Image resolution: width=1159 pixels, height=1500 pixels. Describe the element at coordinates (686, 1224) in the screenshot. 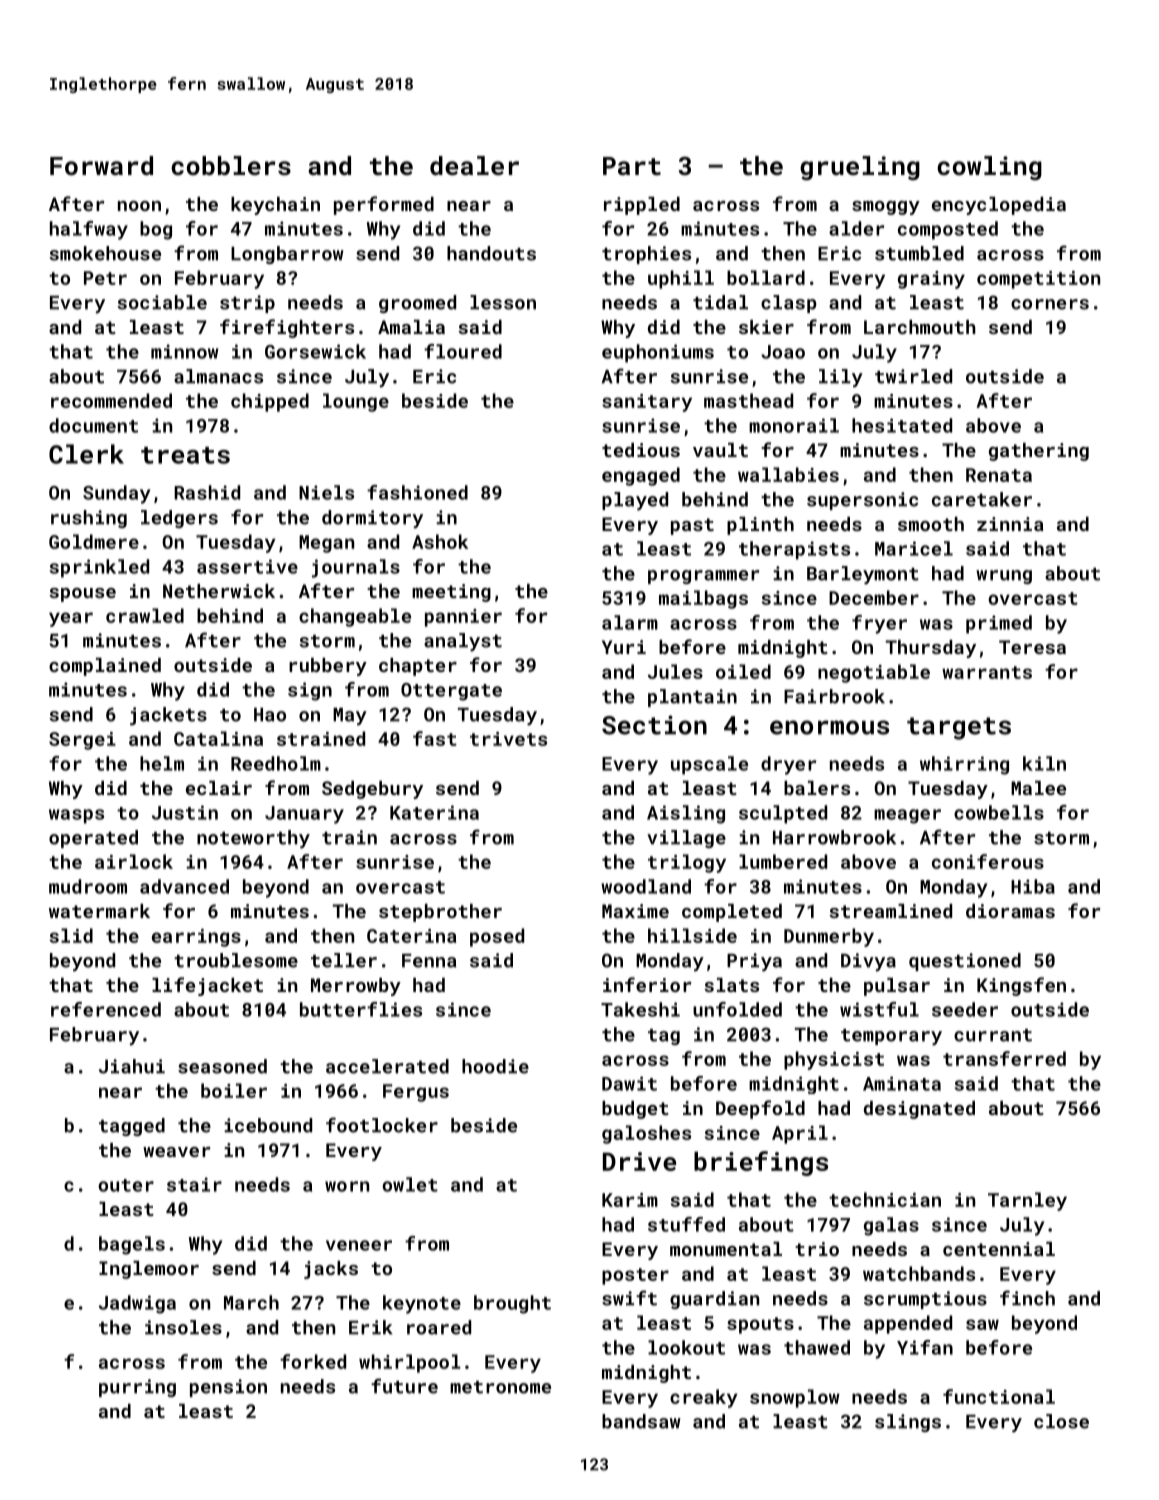

I see `stuffed` at that location.
